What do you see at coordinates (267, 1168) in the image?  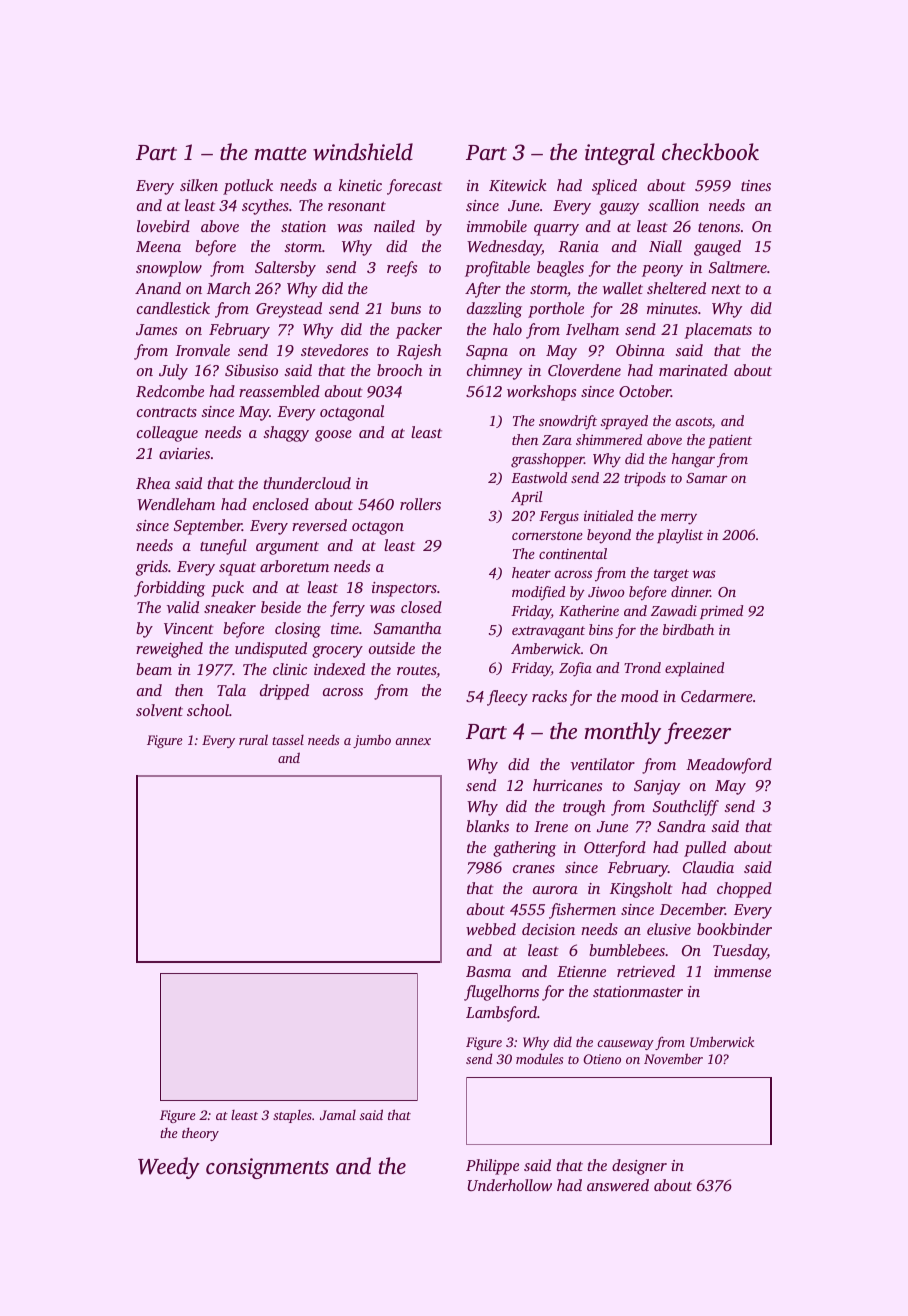 I see `consignments` at bounding box center [267, 1168].
